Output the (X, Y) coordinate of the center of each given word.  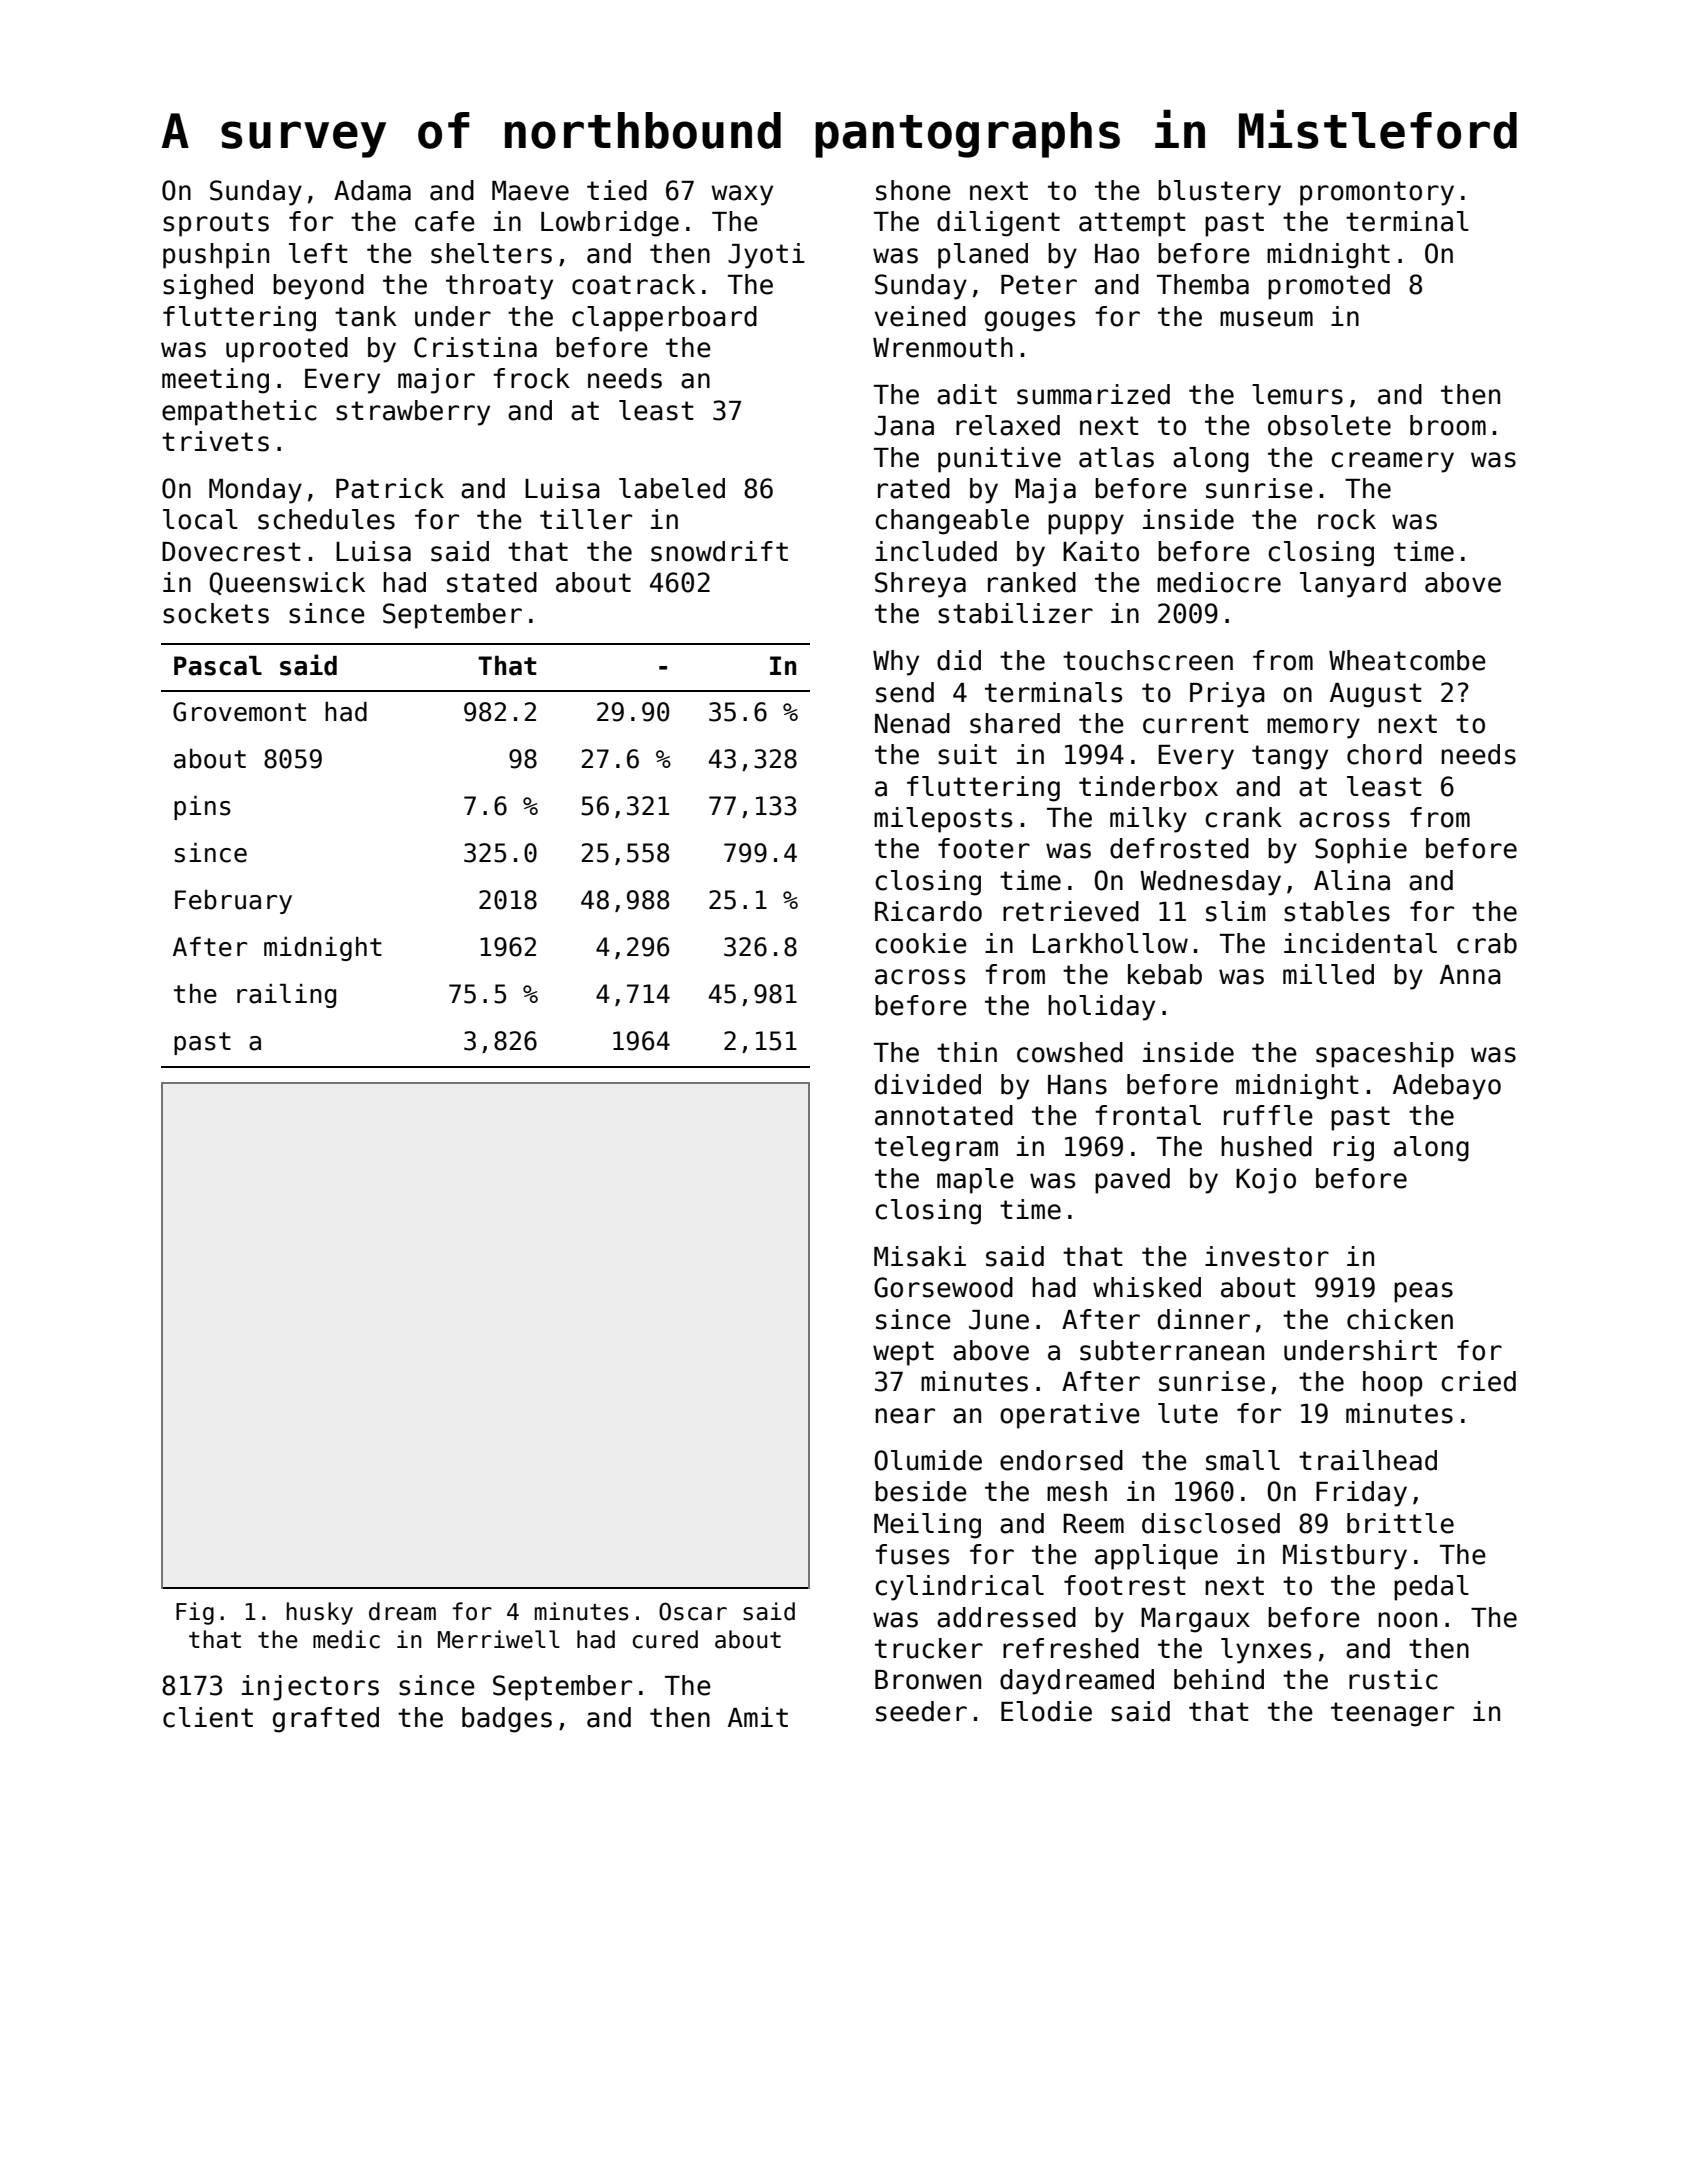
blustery (1219, 193)
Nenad (912, 723)
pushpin (216, 256)
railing (286, 996)
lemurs (1297, 394)
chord (1384, 754)
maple (975, 1181)
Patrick (390, 488)
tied (617, 190)
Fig (195, 1613)
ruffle (1268, 1115)
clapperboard (664, 319)
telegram (936, 1149)
